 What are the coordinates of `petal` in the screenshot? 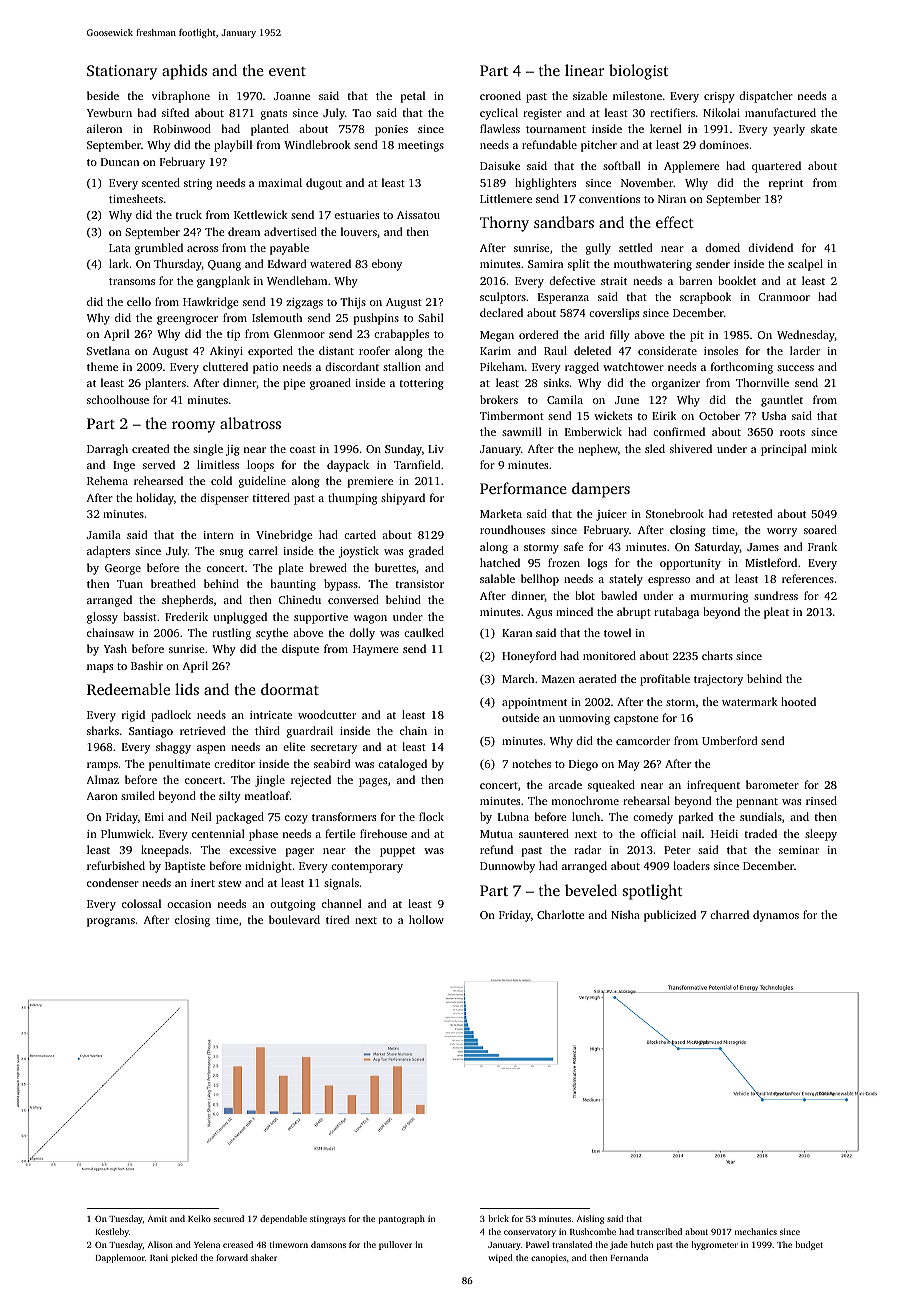 It's located at (413, 97).
